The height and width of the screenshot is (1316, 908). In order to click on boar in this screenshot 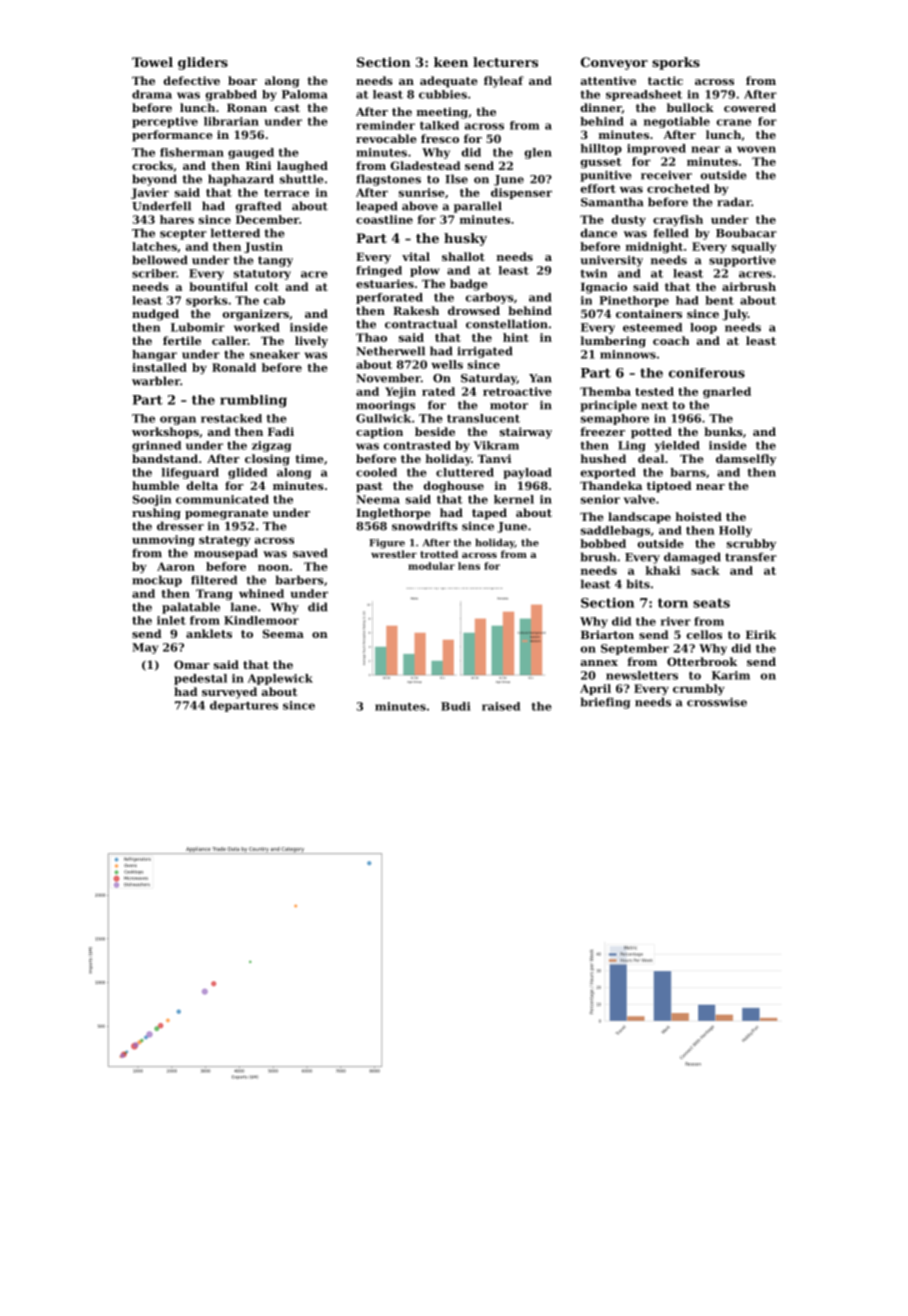, I will do `click(242, 80)`.
